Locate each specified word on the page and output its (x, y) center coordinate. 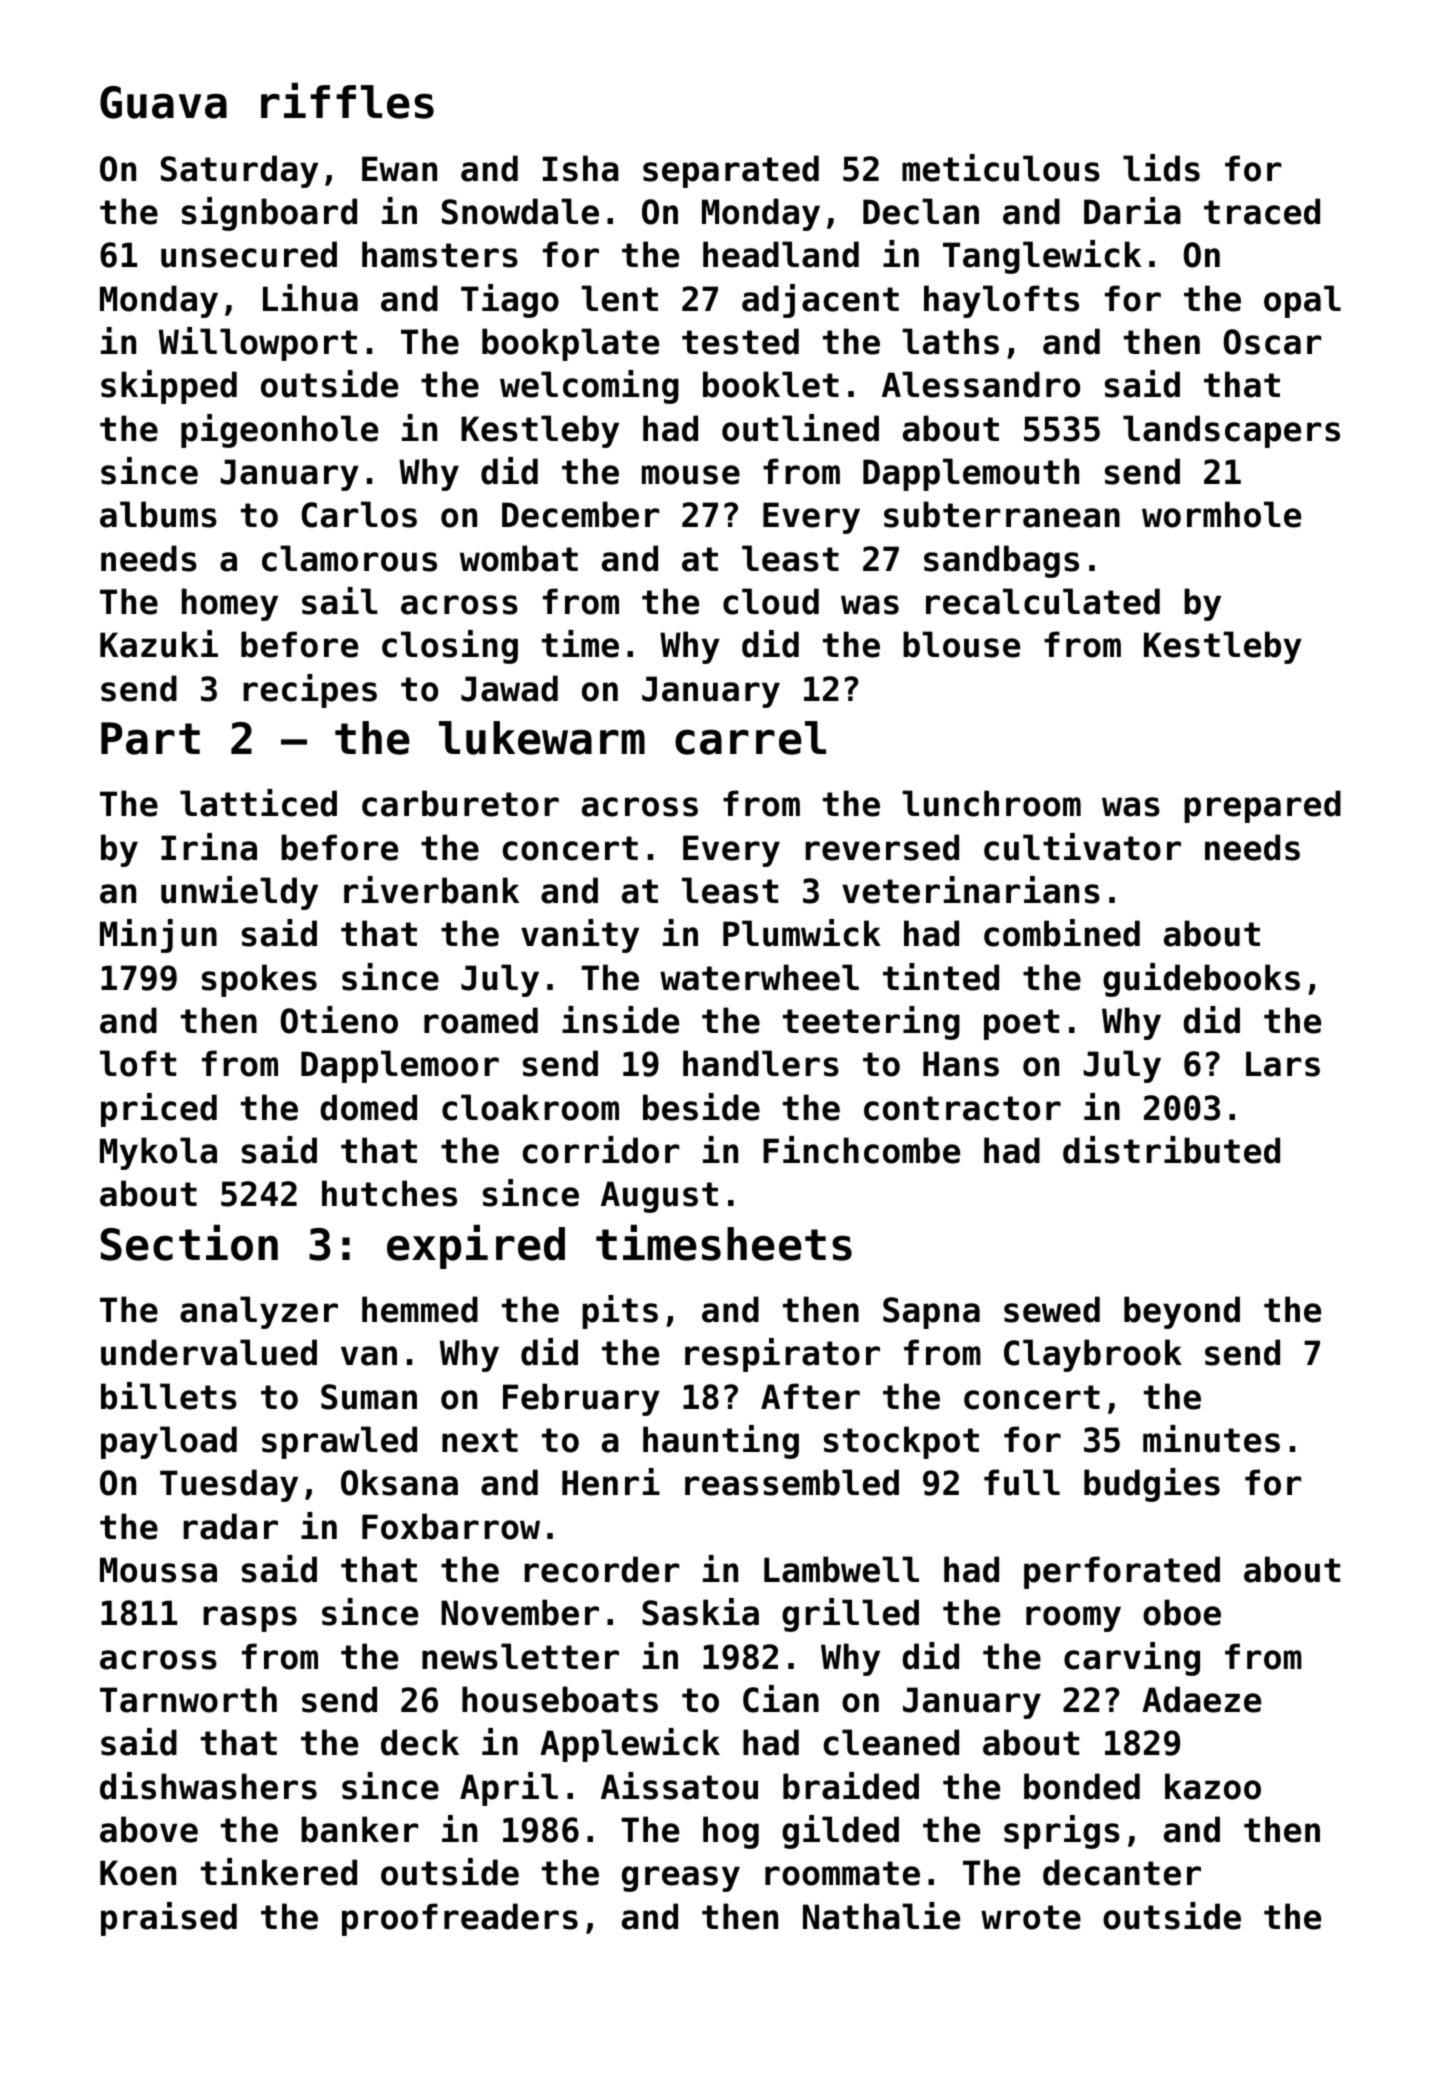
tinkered (279, 1872)
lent (619, 298)
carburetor (460, 803)
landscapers (1231, 431)
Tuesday (229, 1485)
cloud (771, 601)
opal (1302, 301)
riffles (347, 101)
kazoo (1213, 1786)
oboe (1182, 1612)
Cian (781, 1699)
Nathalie (881, 1916)
